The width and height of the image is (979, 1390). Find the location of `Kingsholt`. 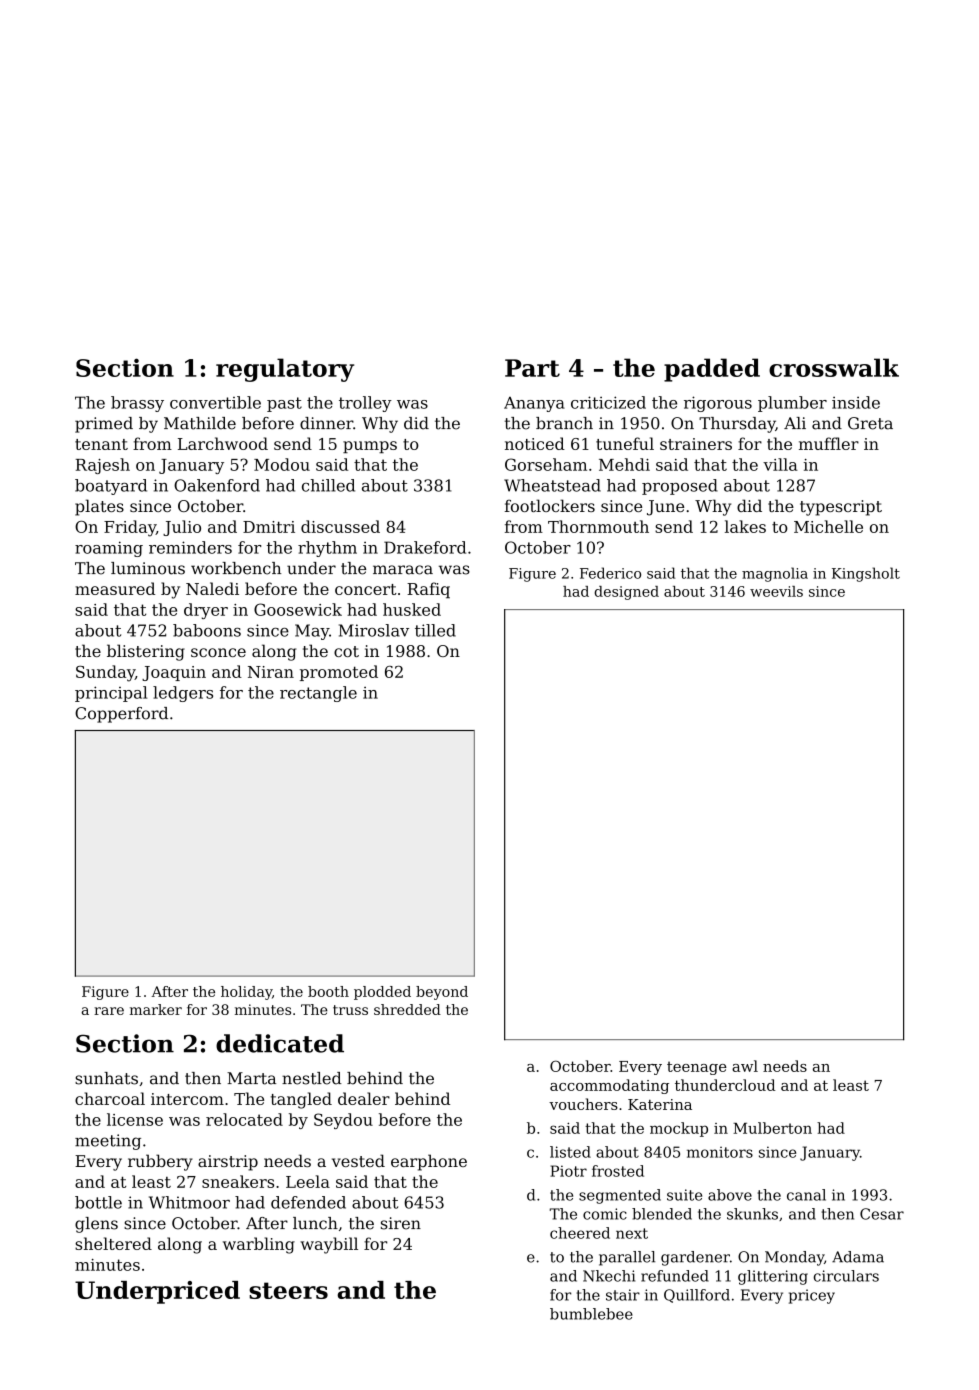

Kingsholt is located at coordinates (866, 574).
